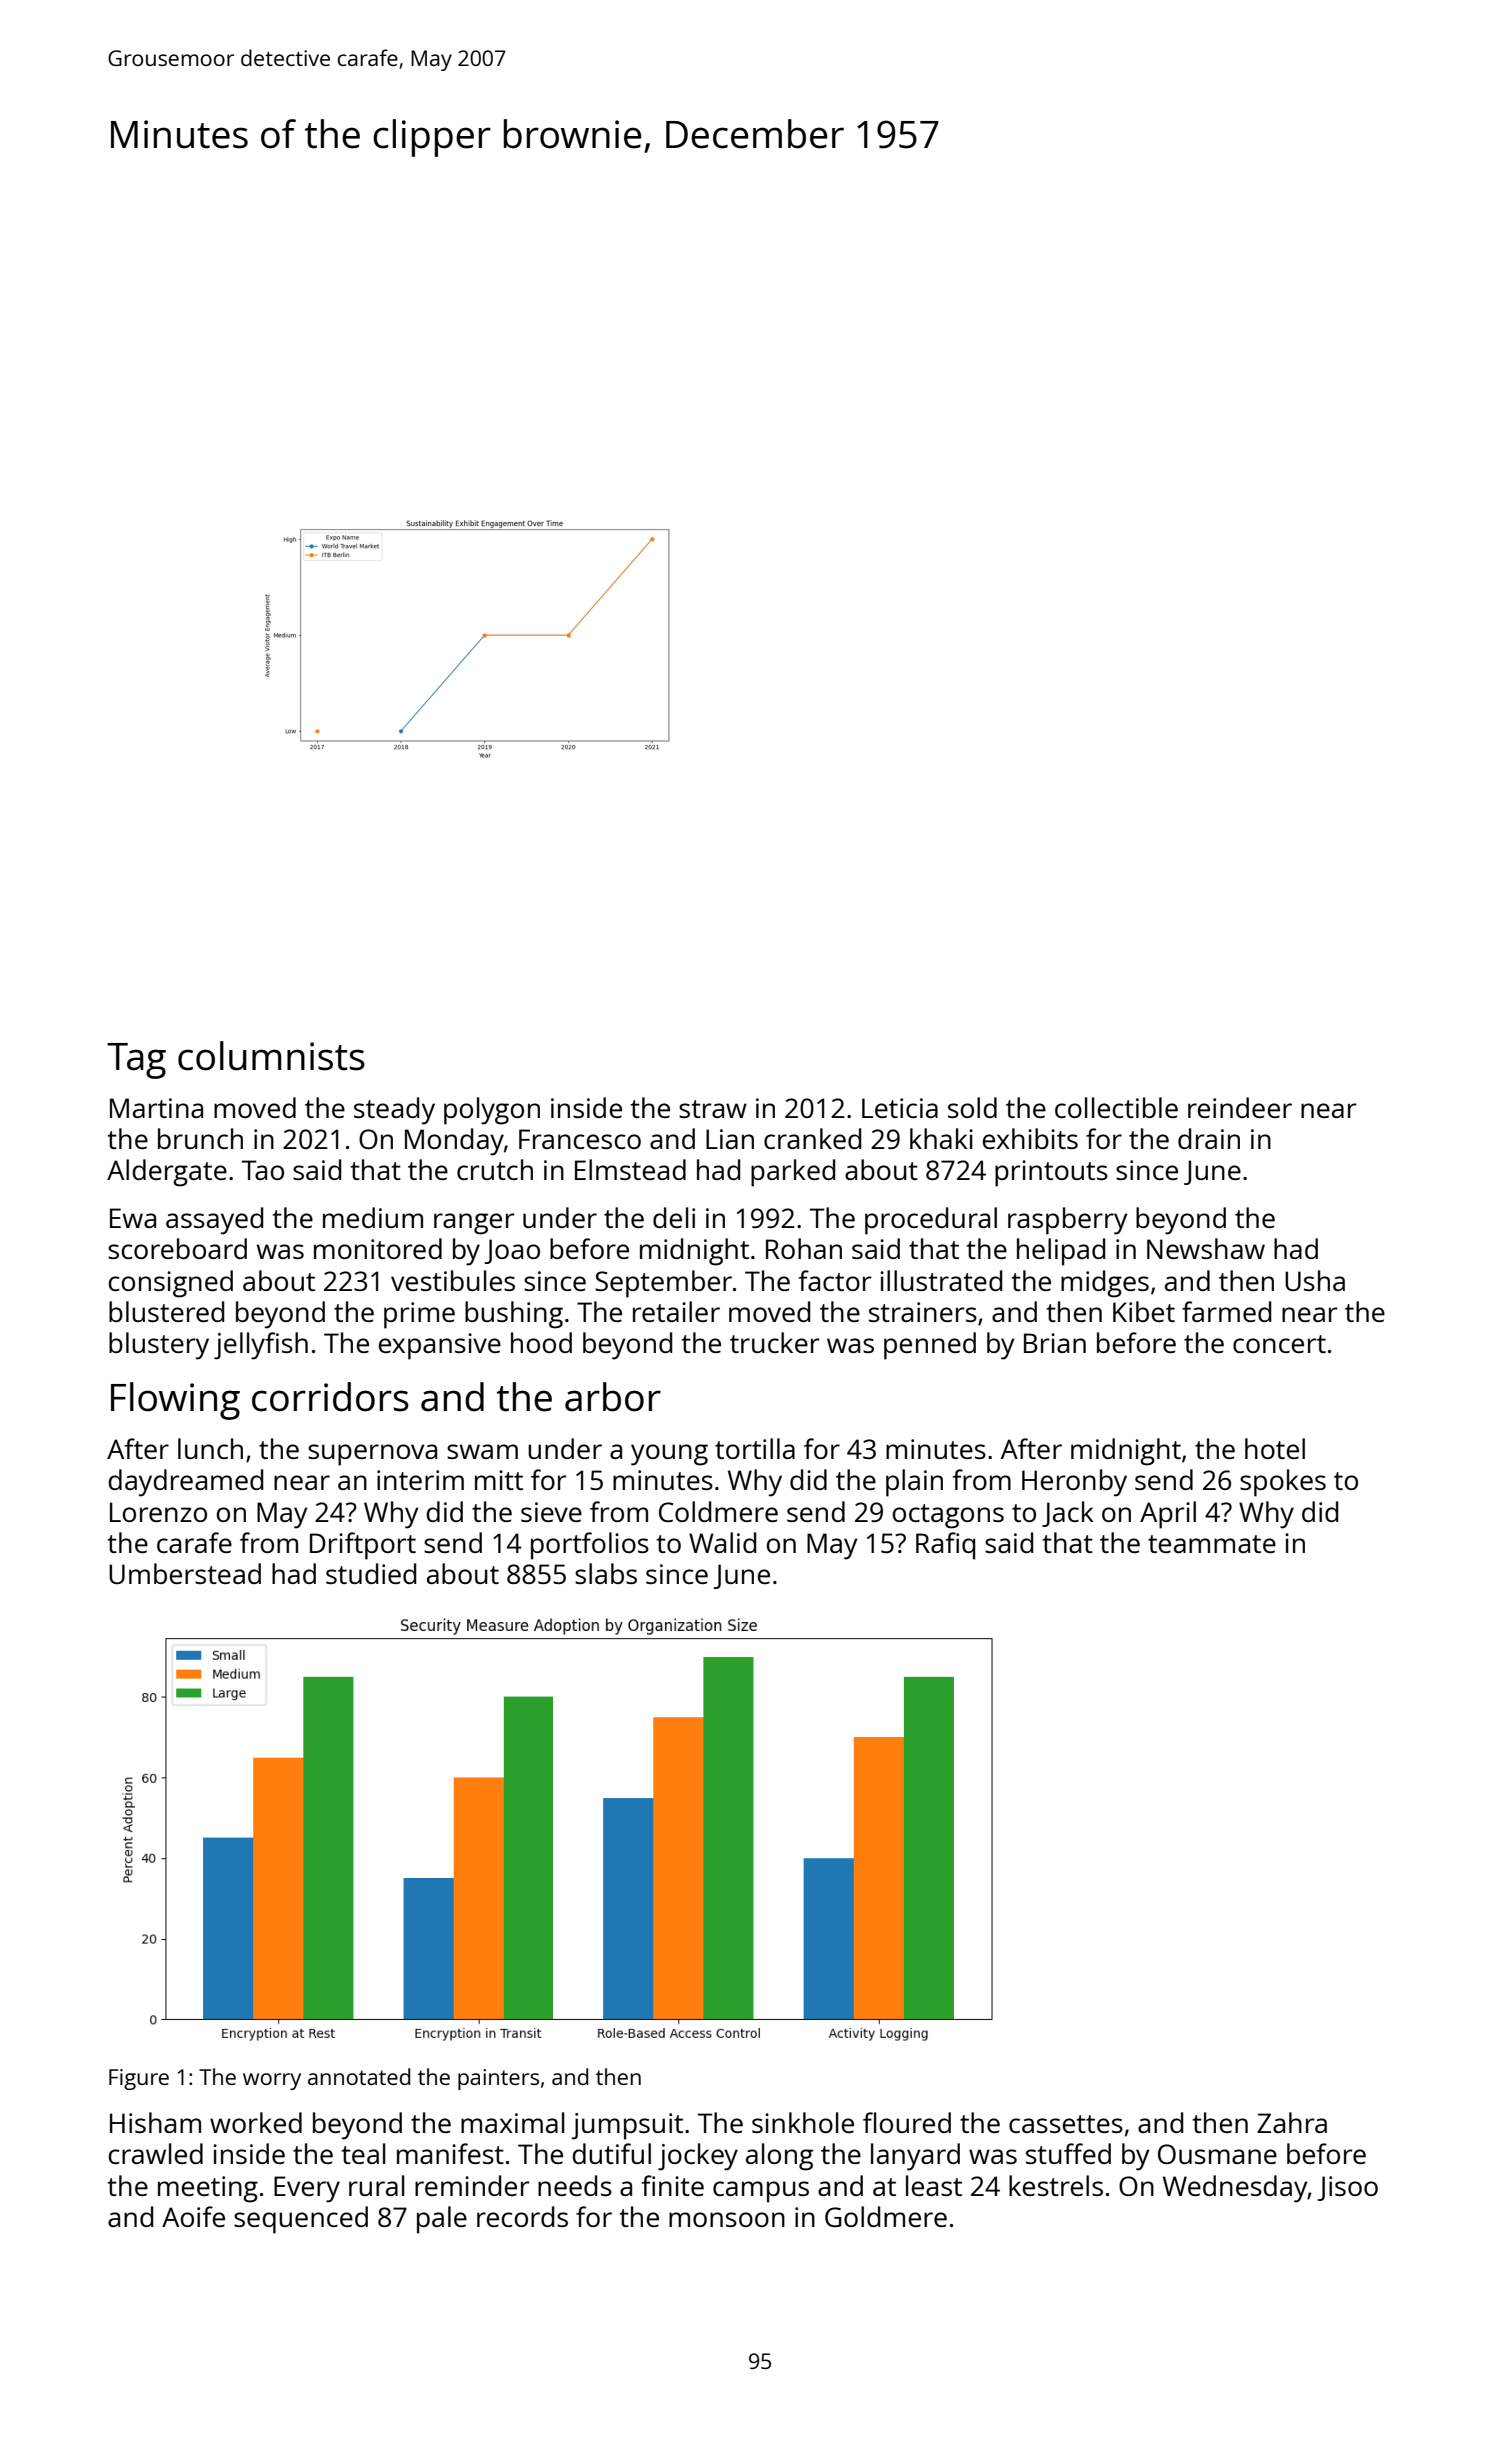 Image resolution: width=1496 pixels, height=2464 pixels. I want to click on slabs, so click(606, 1573).
